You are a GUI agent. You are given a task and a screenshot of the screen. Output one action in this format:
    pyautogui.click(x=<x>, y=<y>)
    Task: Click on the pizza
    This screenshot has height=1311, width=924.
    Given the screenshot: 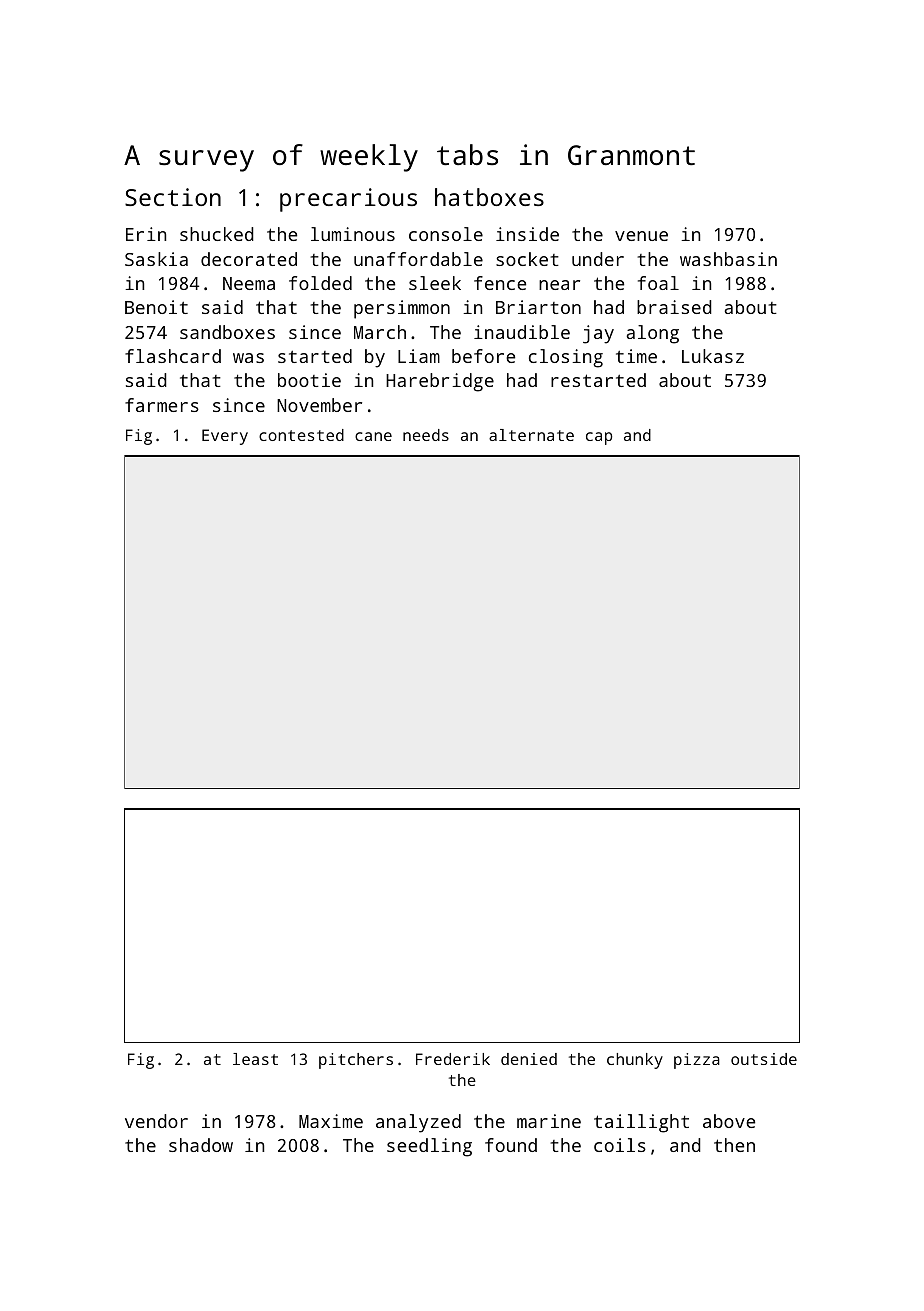 What is the action you would take?
    pyautogui.click(x=697, y=1061)
